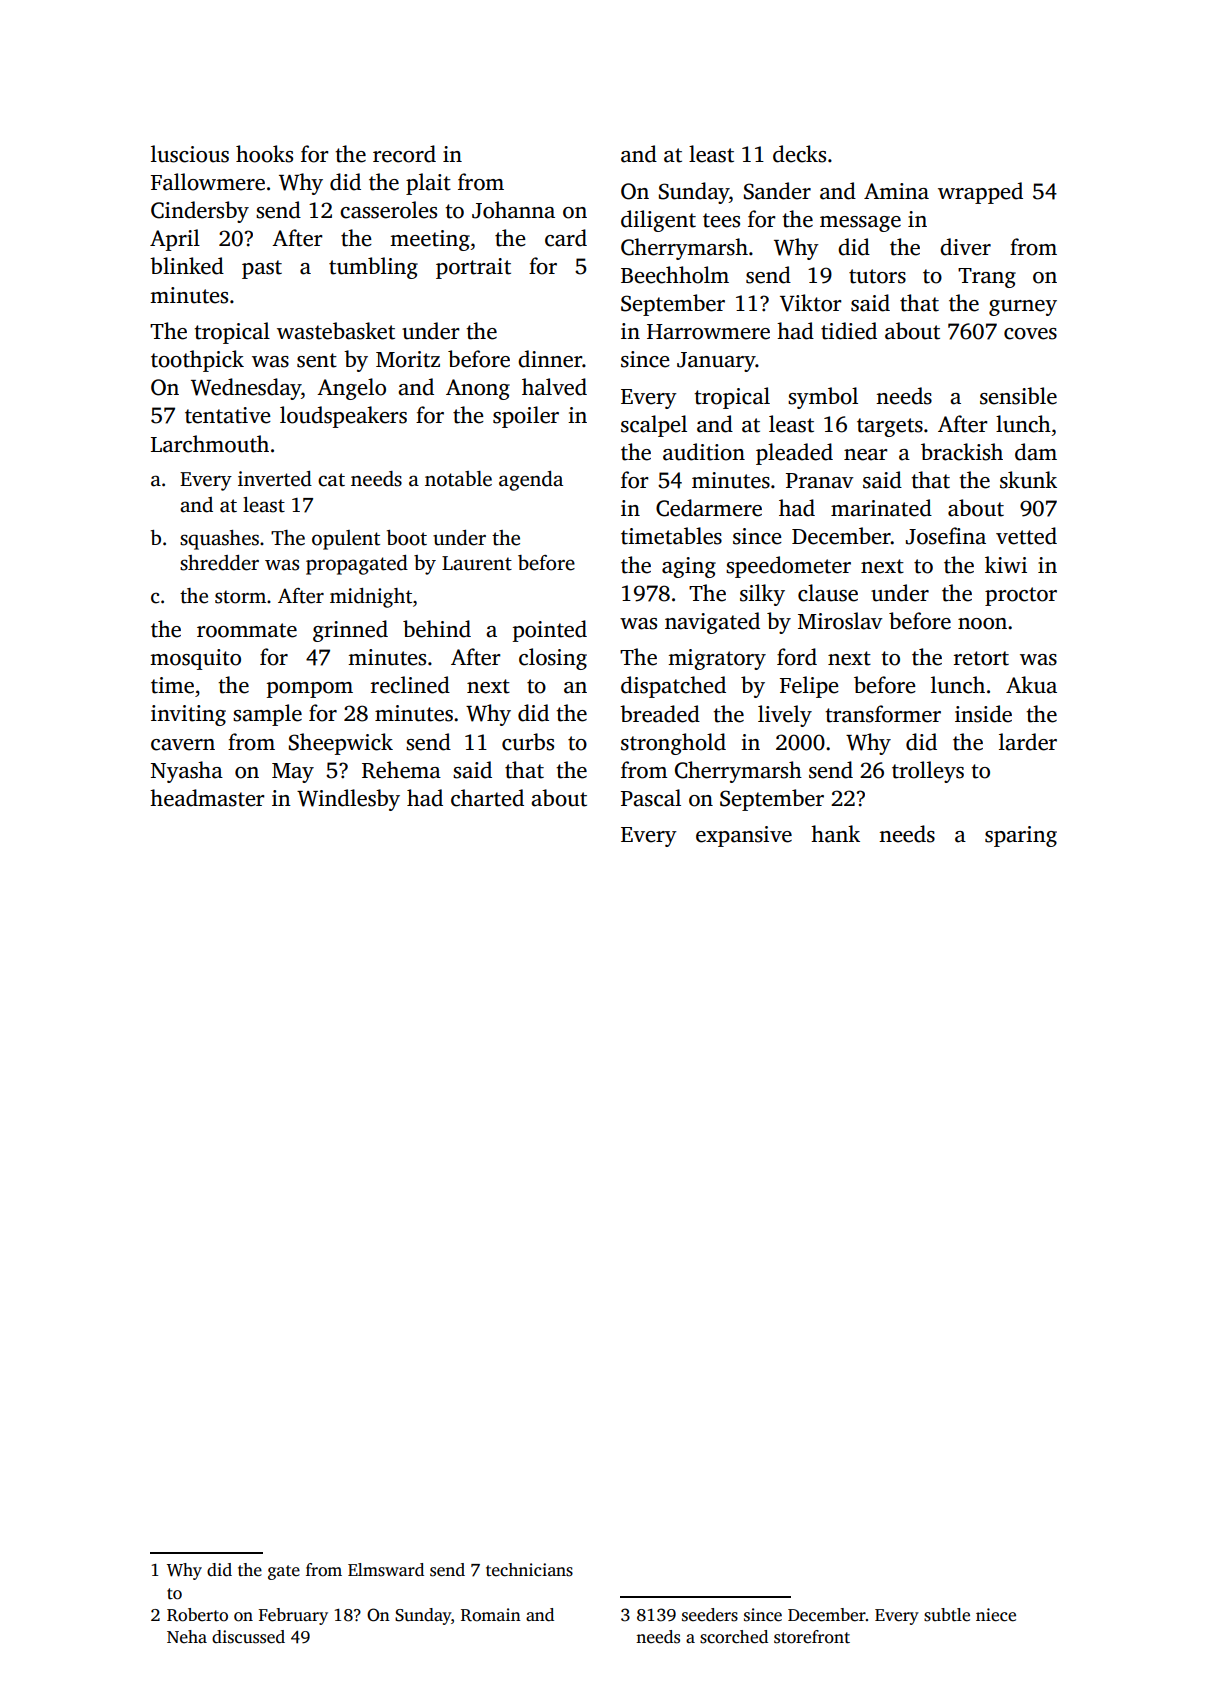 The width and height of the screenshot is (1208, 1708). Describe the element at coordinates (528, 742) in the screenshot. I see `curbs` at that location.
